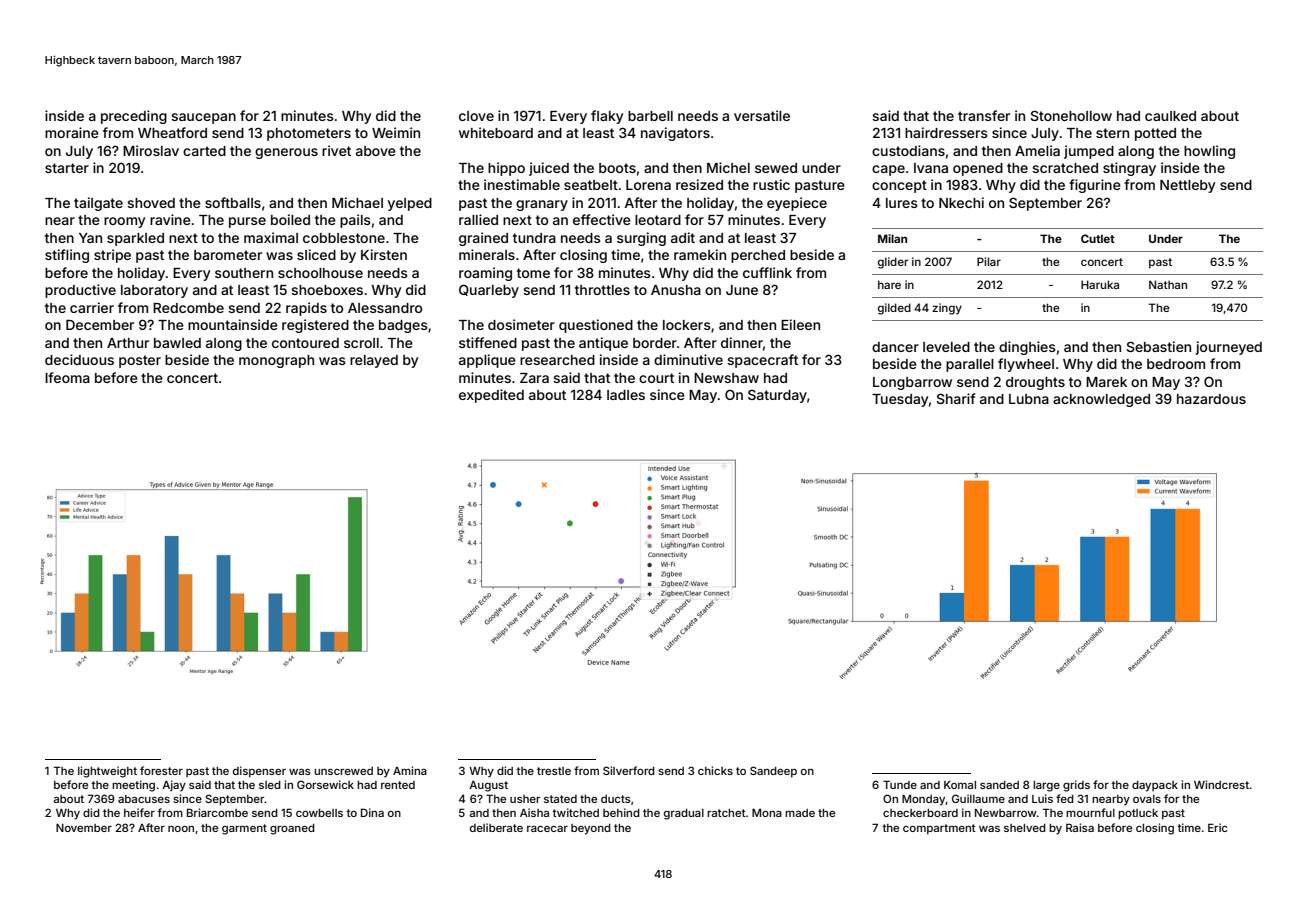 This page has height=924, width=1308. What do you see at coordinates (1098, 238) in the page?
I see `Cutlet` at bounding box center [1098, 238].
